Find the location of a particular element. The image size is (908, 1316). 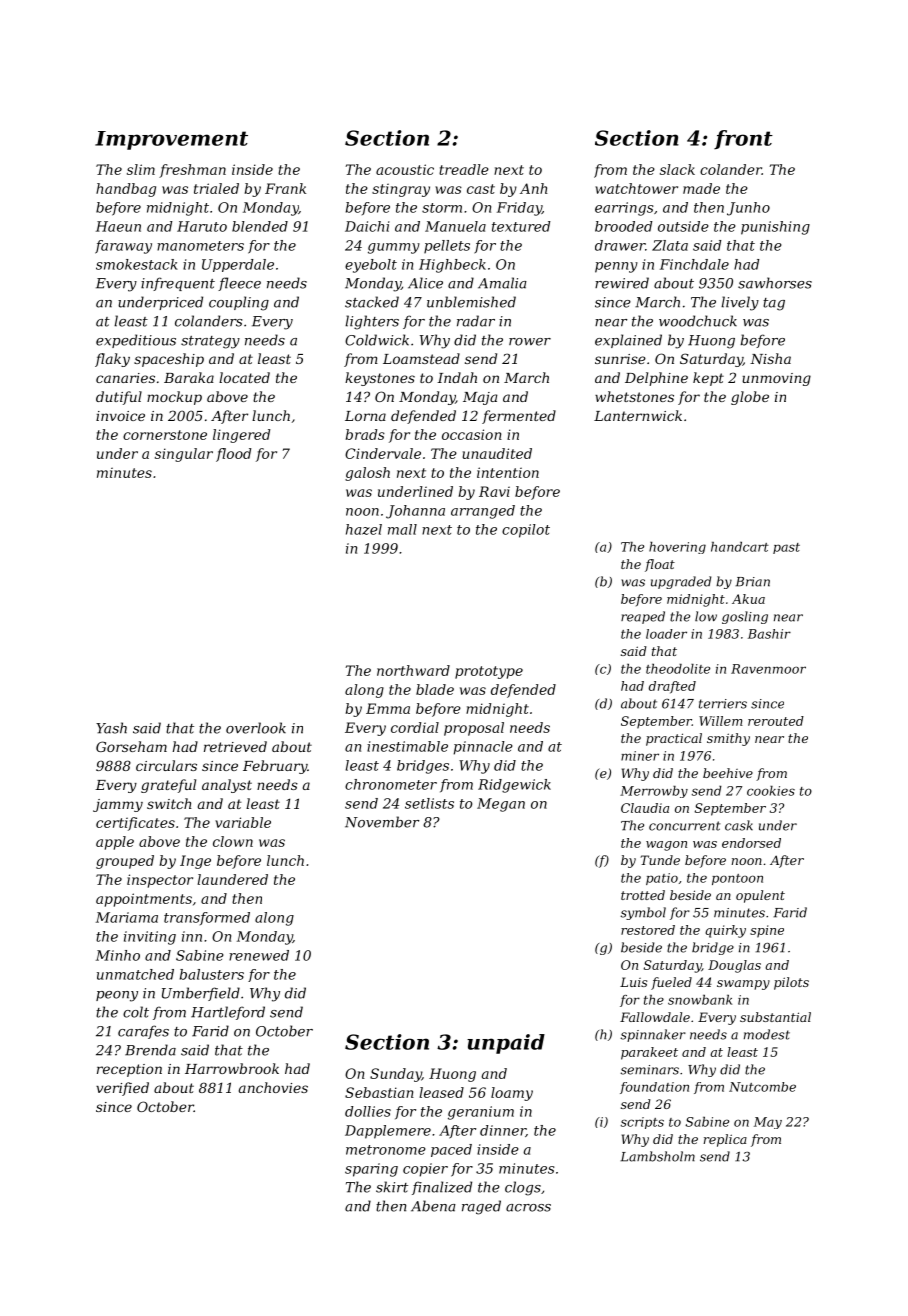

globe is located at coordinates (750, 398).
